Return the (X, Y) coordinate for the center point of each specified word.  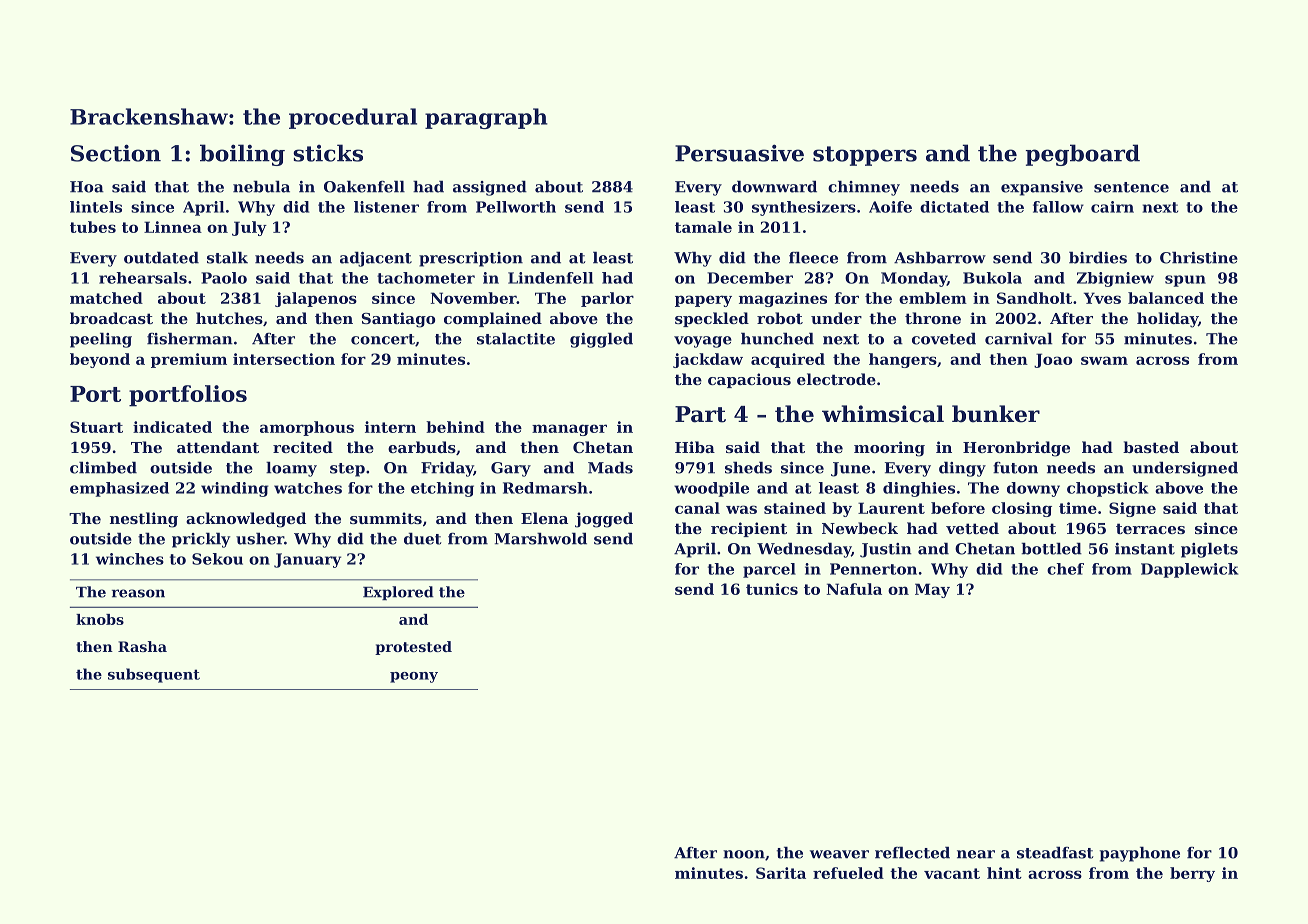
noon (744, 854)
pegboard (1082, 155)
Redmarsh (545, 488)
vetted (972, 528)
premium (189, 360)
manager (569, 430)
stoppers (865, 156)
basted (1151, 447)
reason (138, 593)
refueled (848, 873)
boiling (242, 155)
